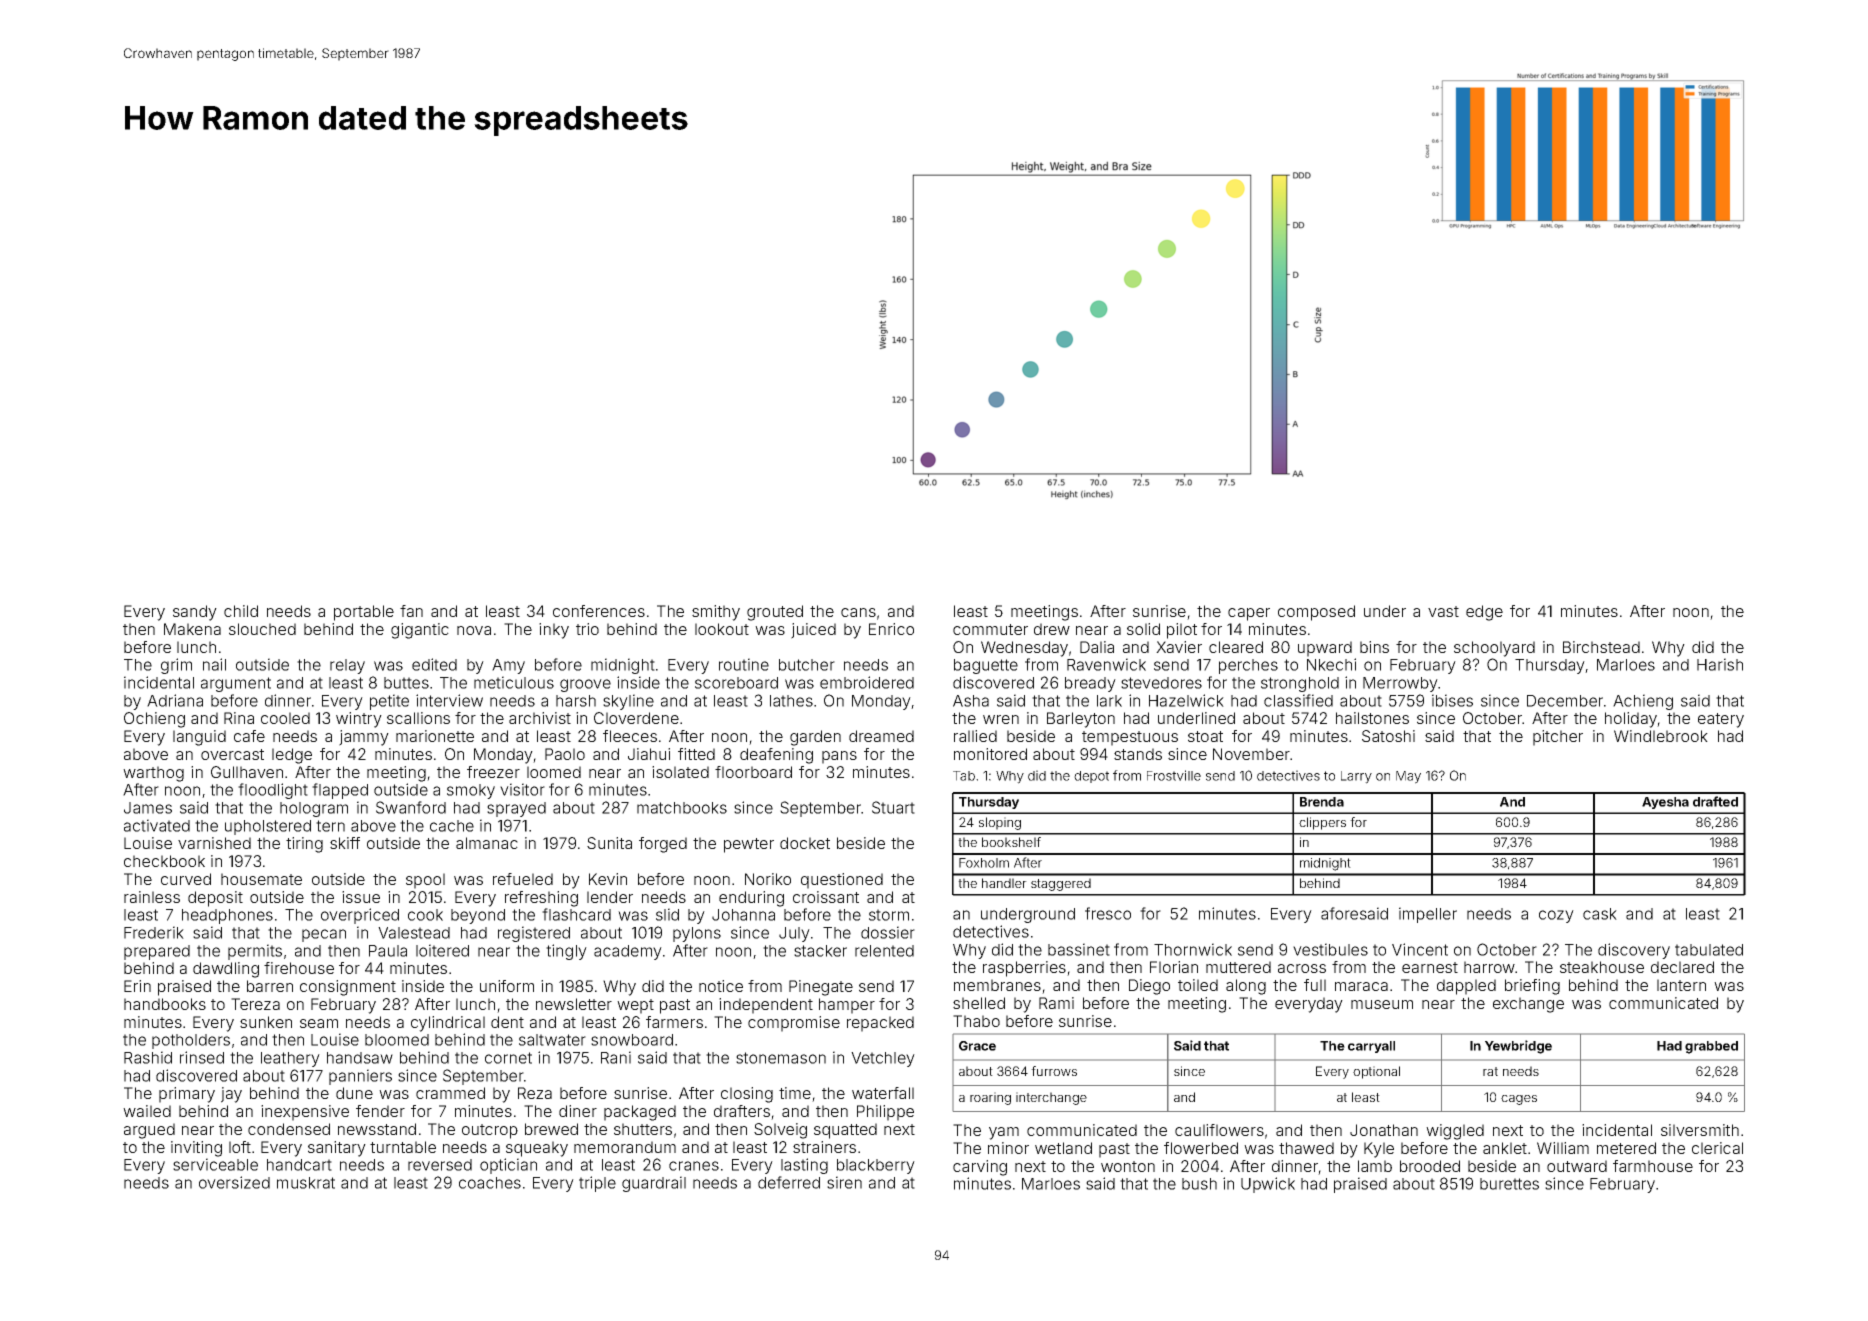 The width and height of the screenshot is (1868, 1321). Describe the element at coordinates (1519, 1100) in the screenshot. I see `cages` at that location.
